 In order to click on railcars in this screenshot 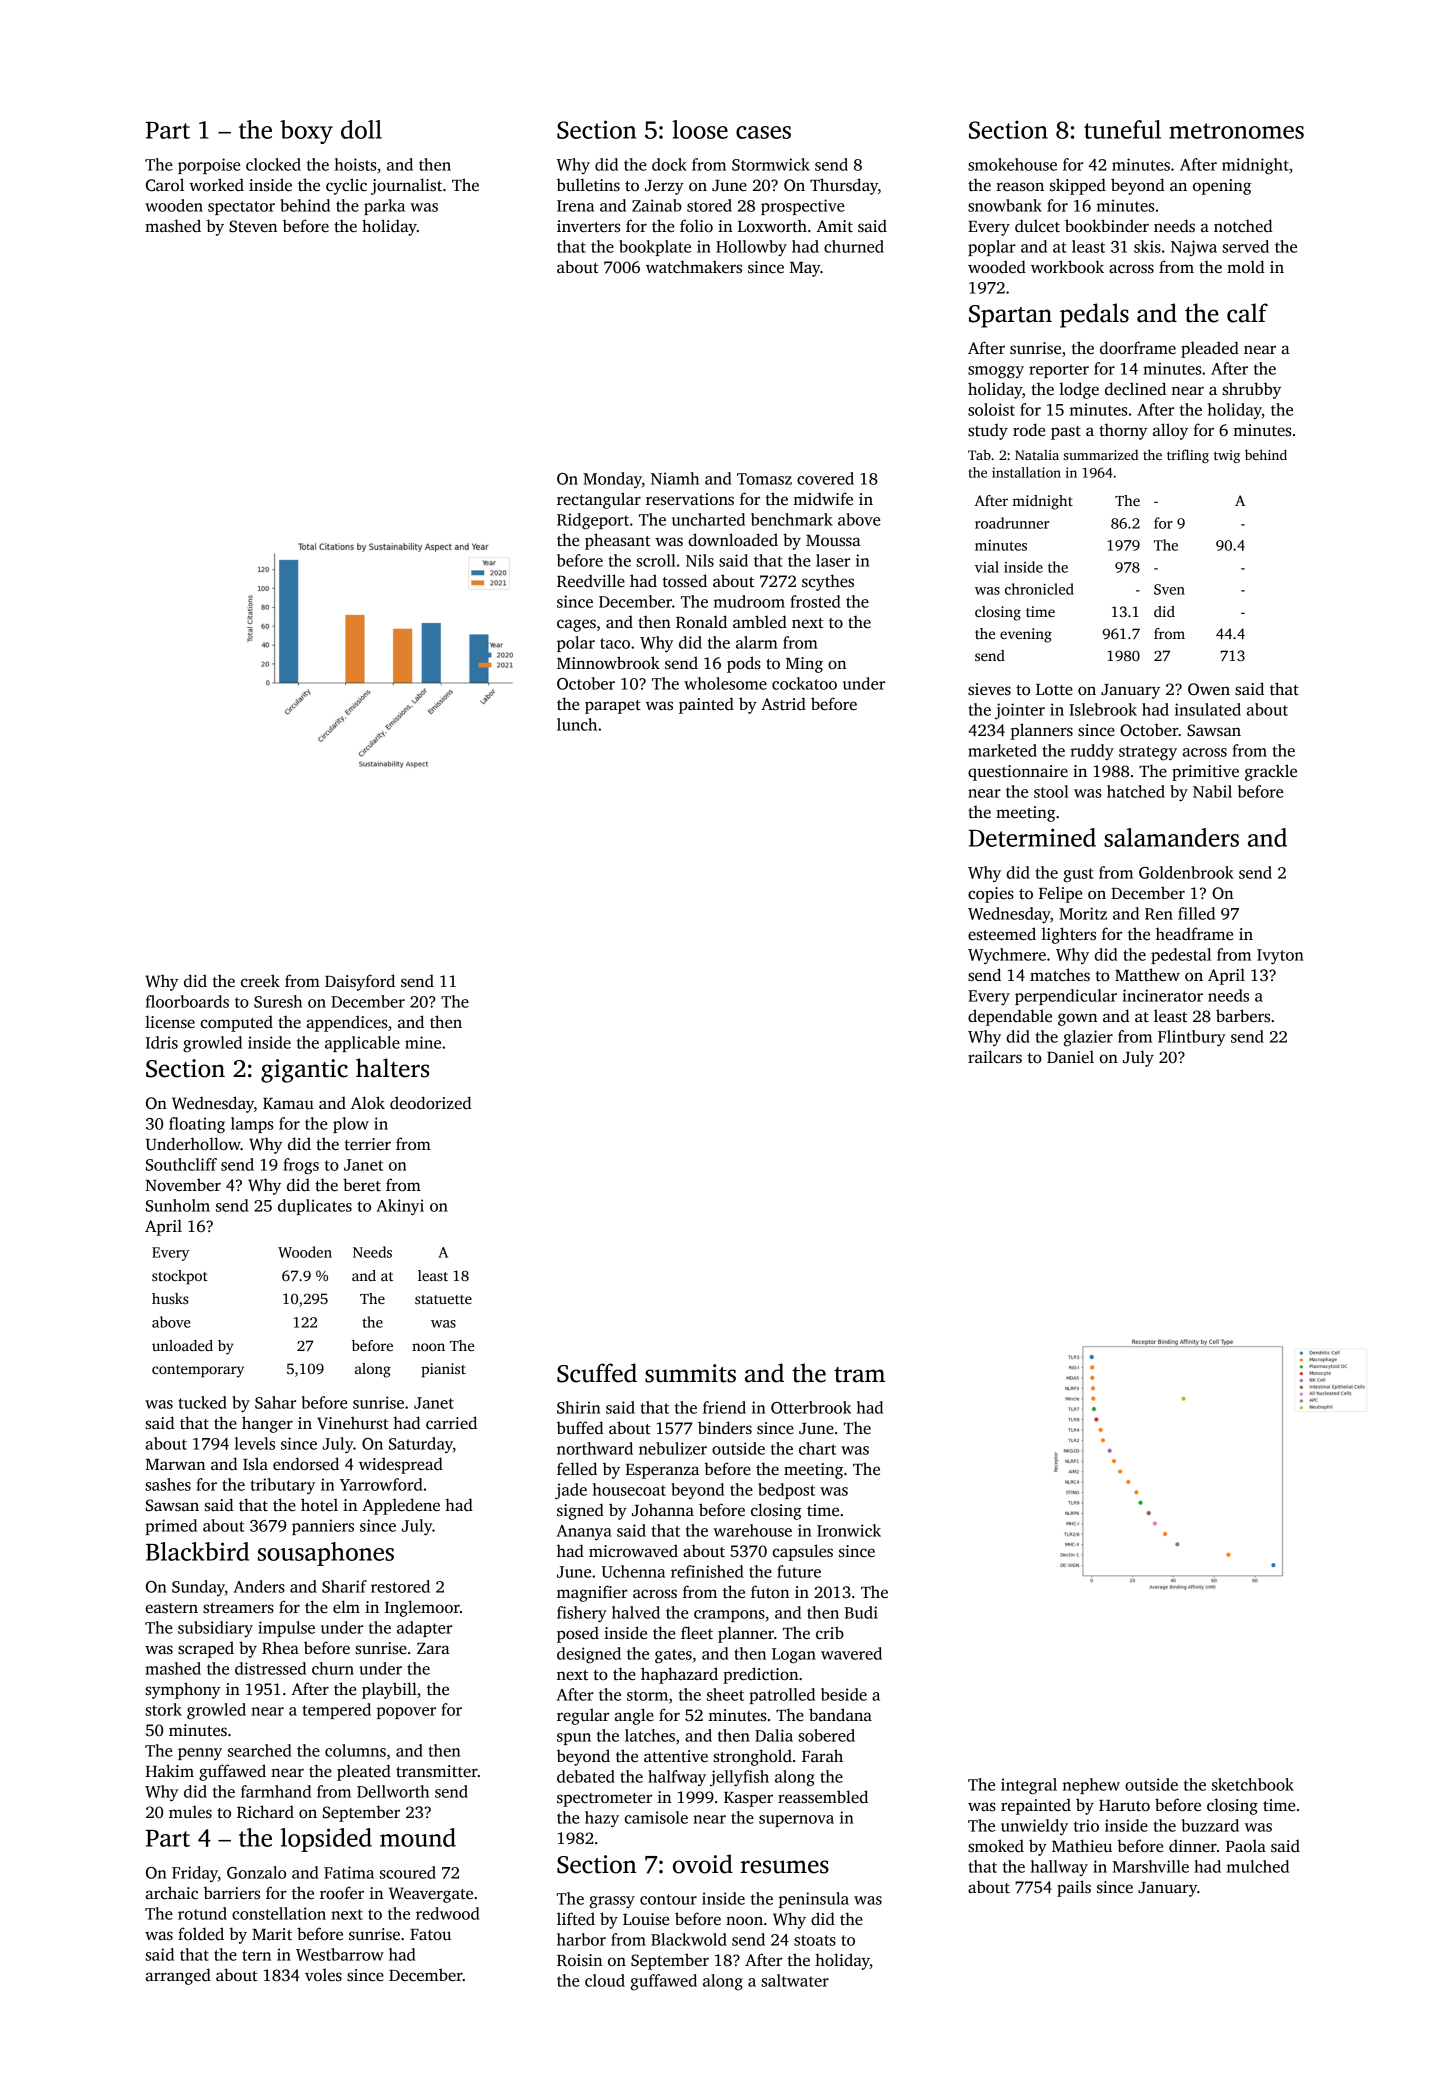, I will do `click(995, 1057)`.
